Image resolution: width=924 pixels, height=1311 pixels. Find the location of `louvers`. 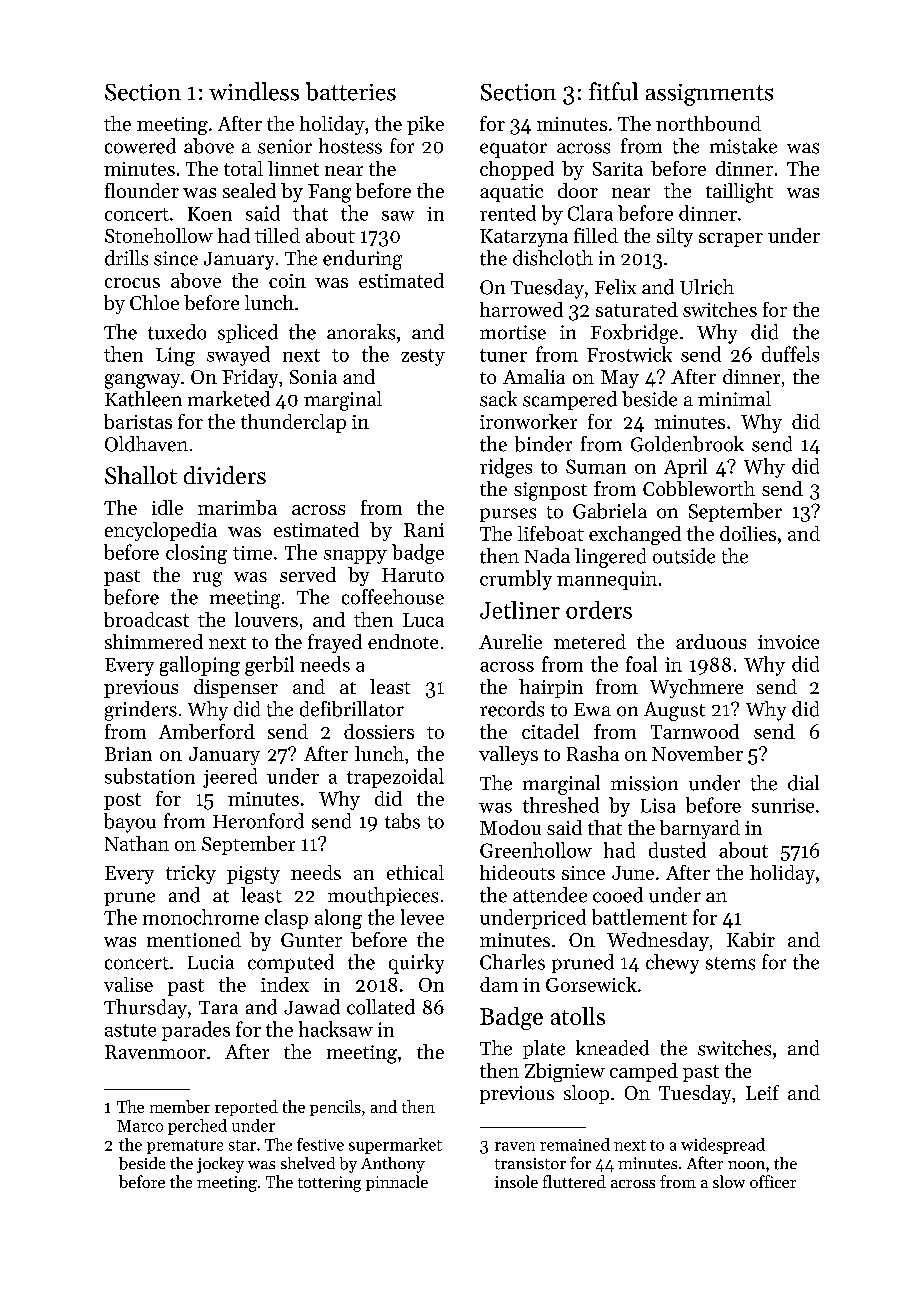

louvers is located at coordinates (266, 619).
